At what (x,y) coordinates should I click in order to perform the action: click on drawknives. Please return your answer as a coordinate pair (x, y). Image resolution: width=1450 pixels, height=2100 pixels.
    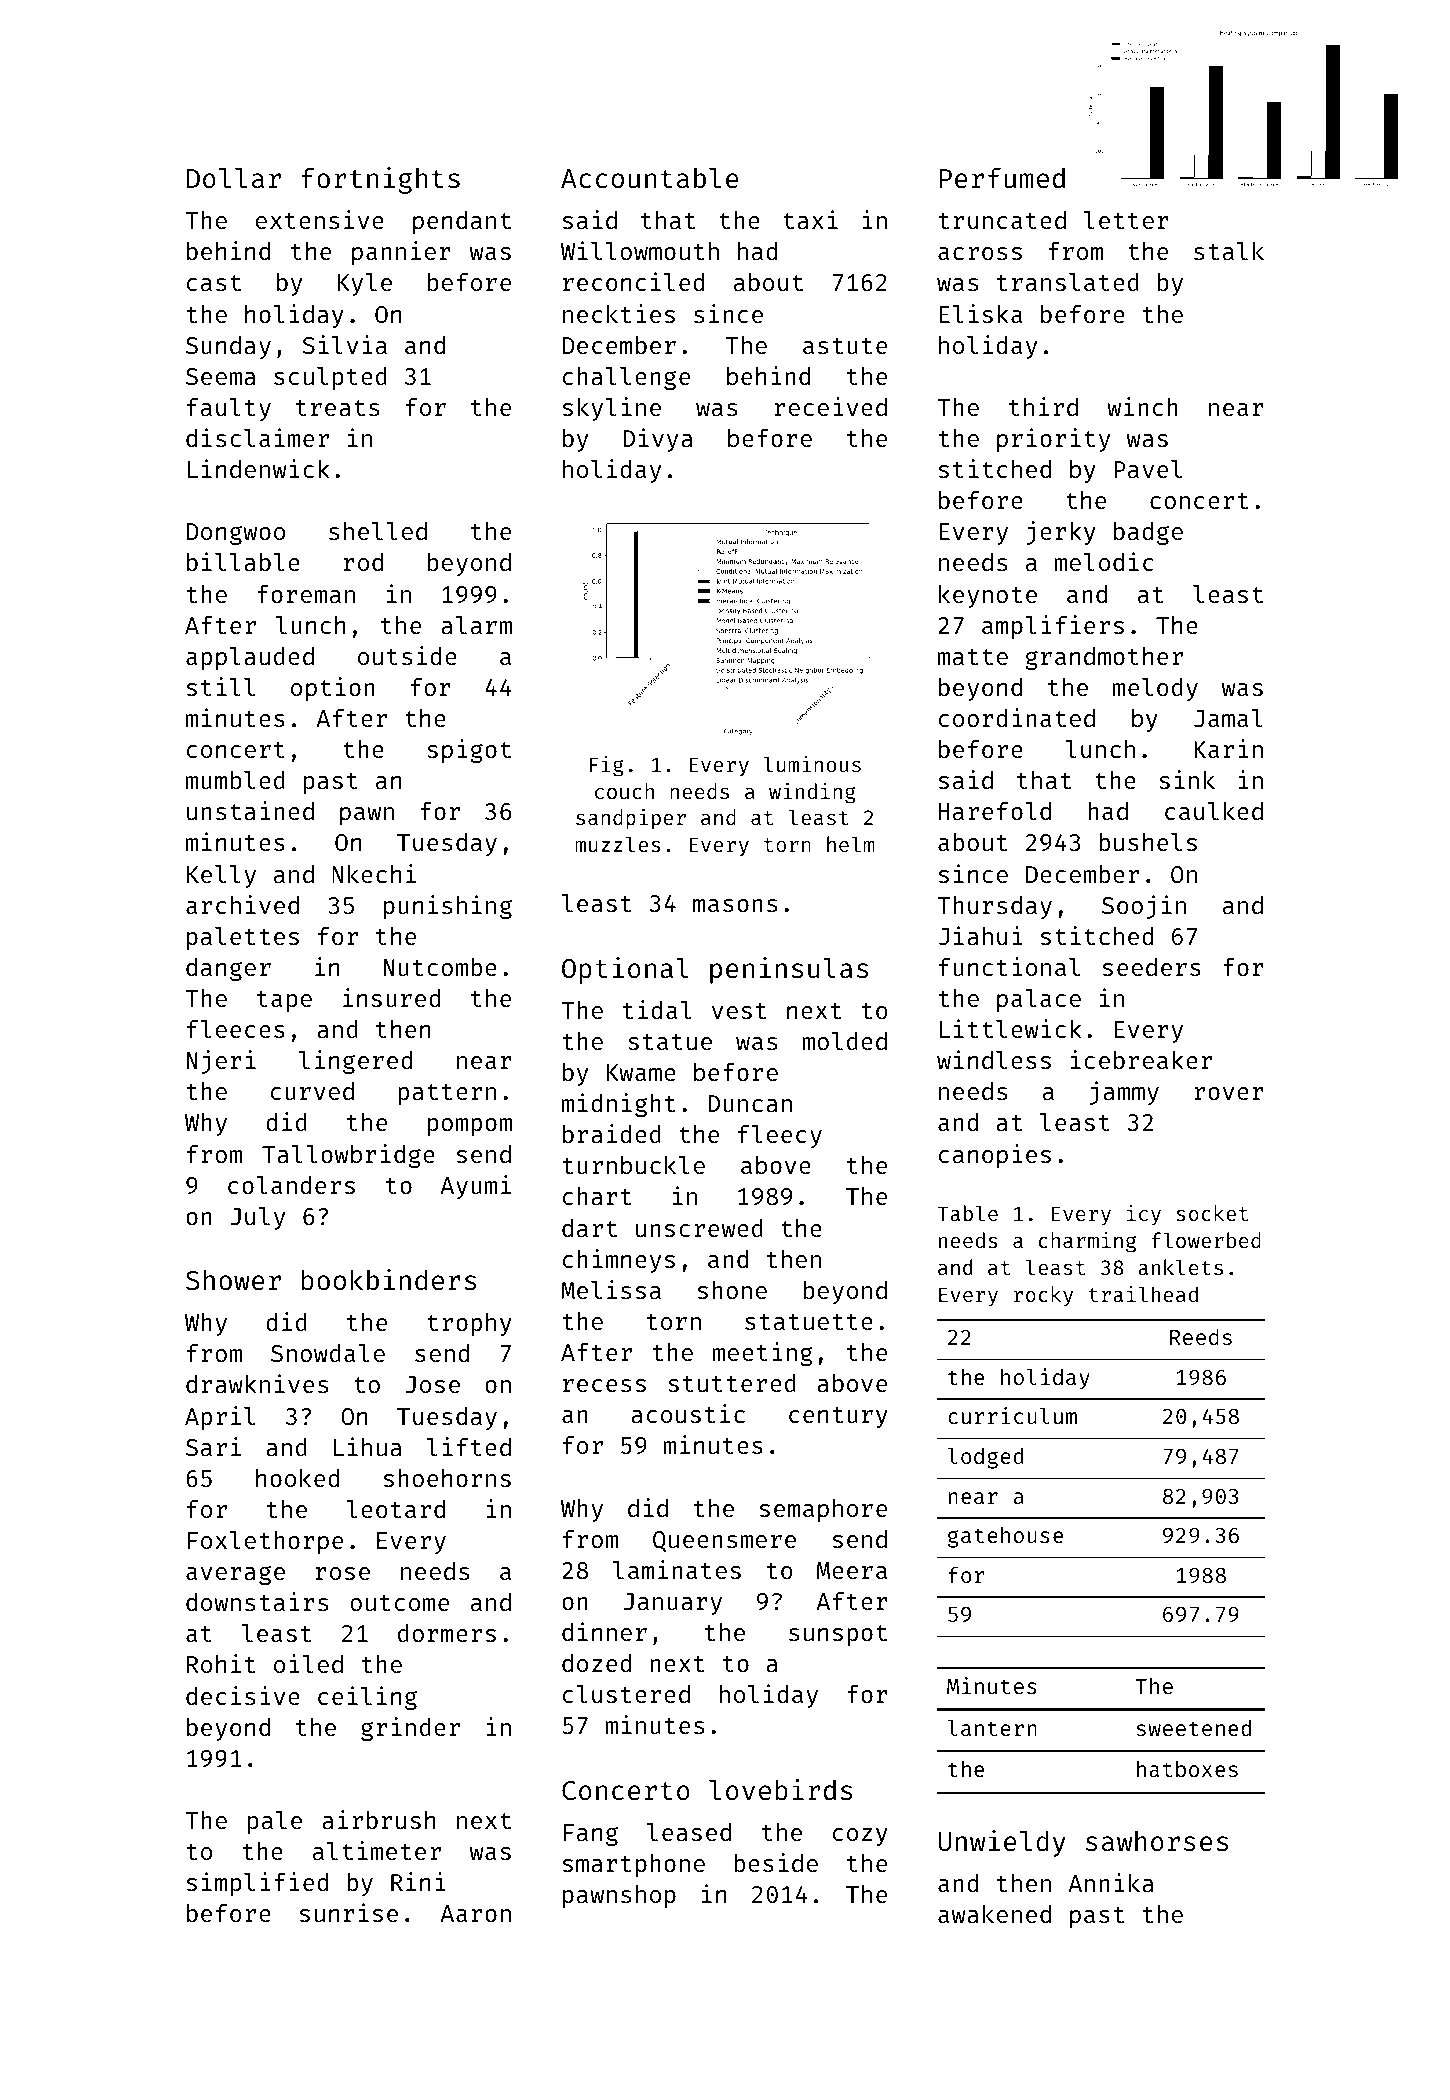
    Looking at the image, I should click on (257, 1383).
